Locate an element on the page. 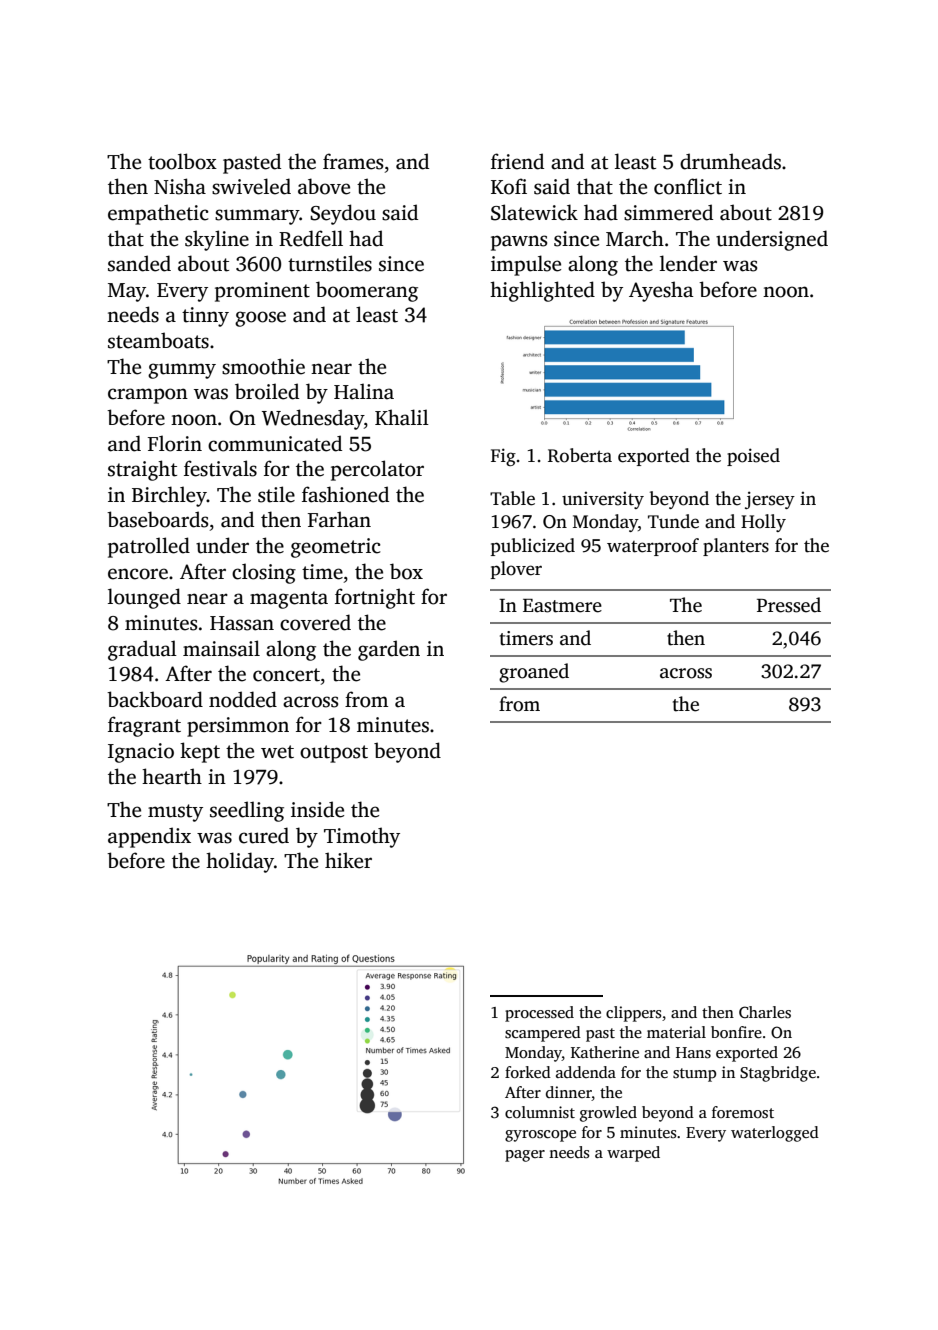 The width and height of the document is (938, 1330). poised is located at coordinates (753, 457).
